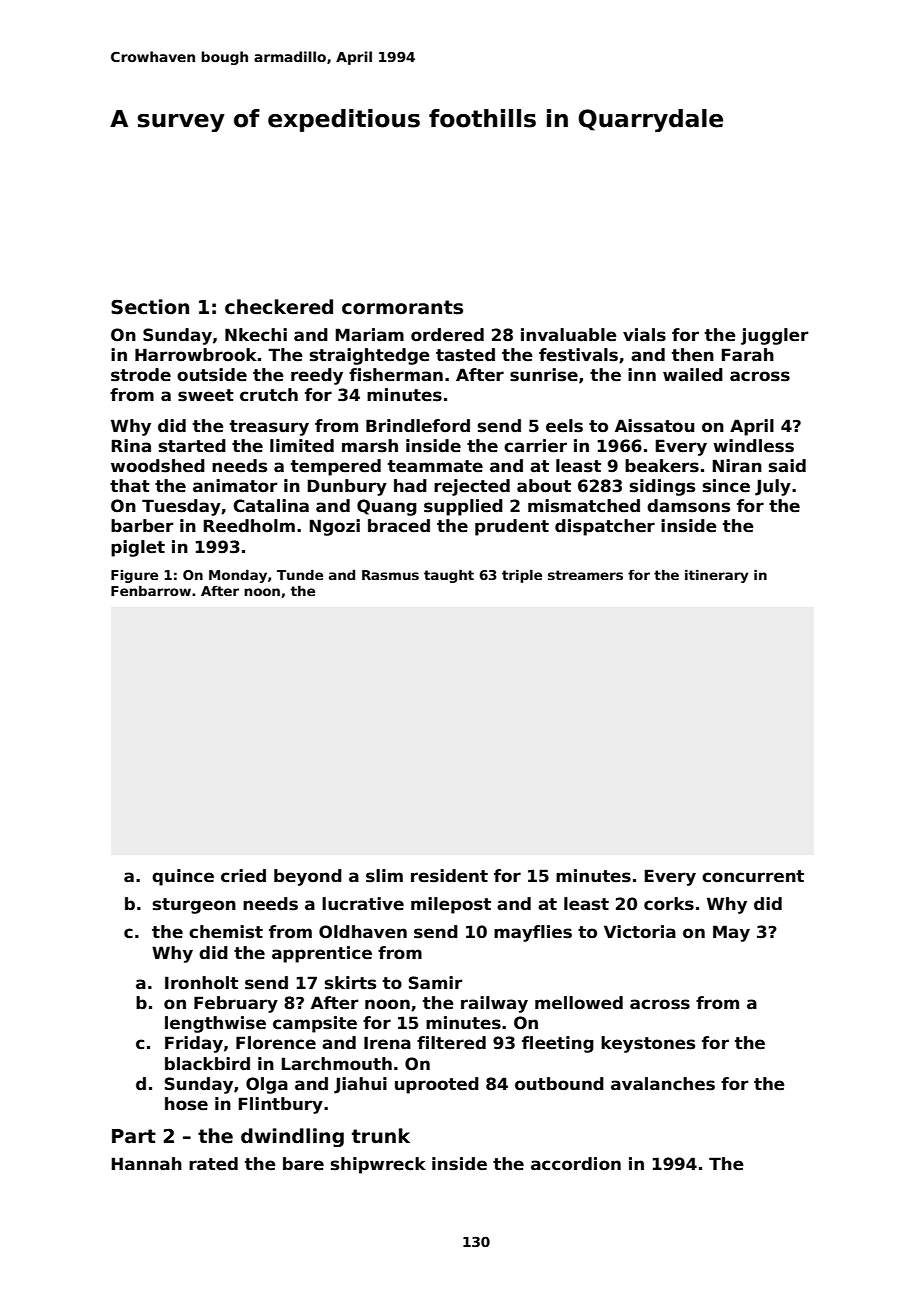  I want to click on quince, so click(183, 877).
